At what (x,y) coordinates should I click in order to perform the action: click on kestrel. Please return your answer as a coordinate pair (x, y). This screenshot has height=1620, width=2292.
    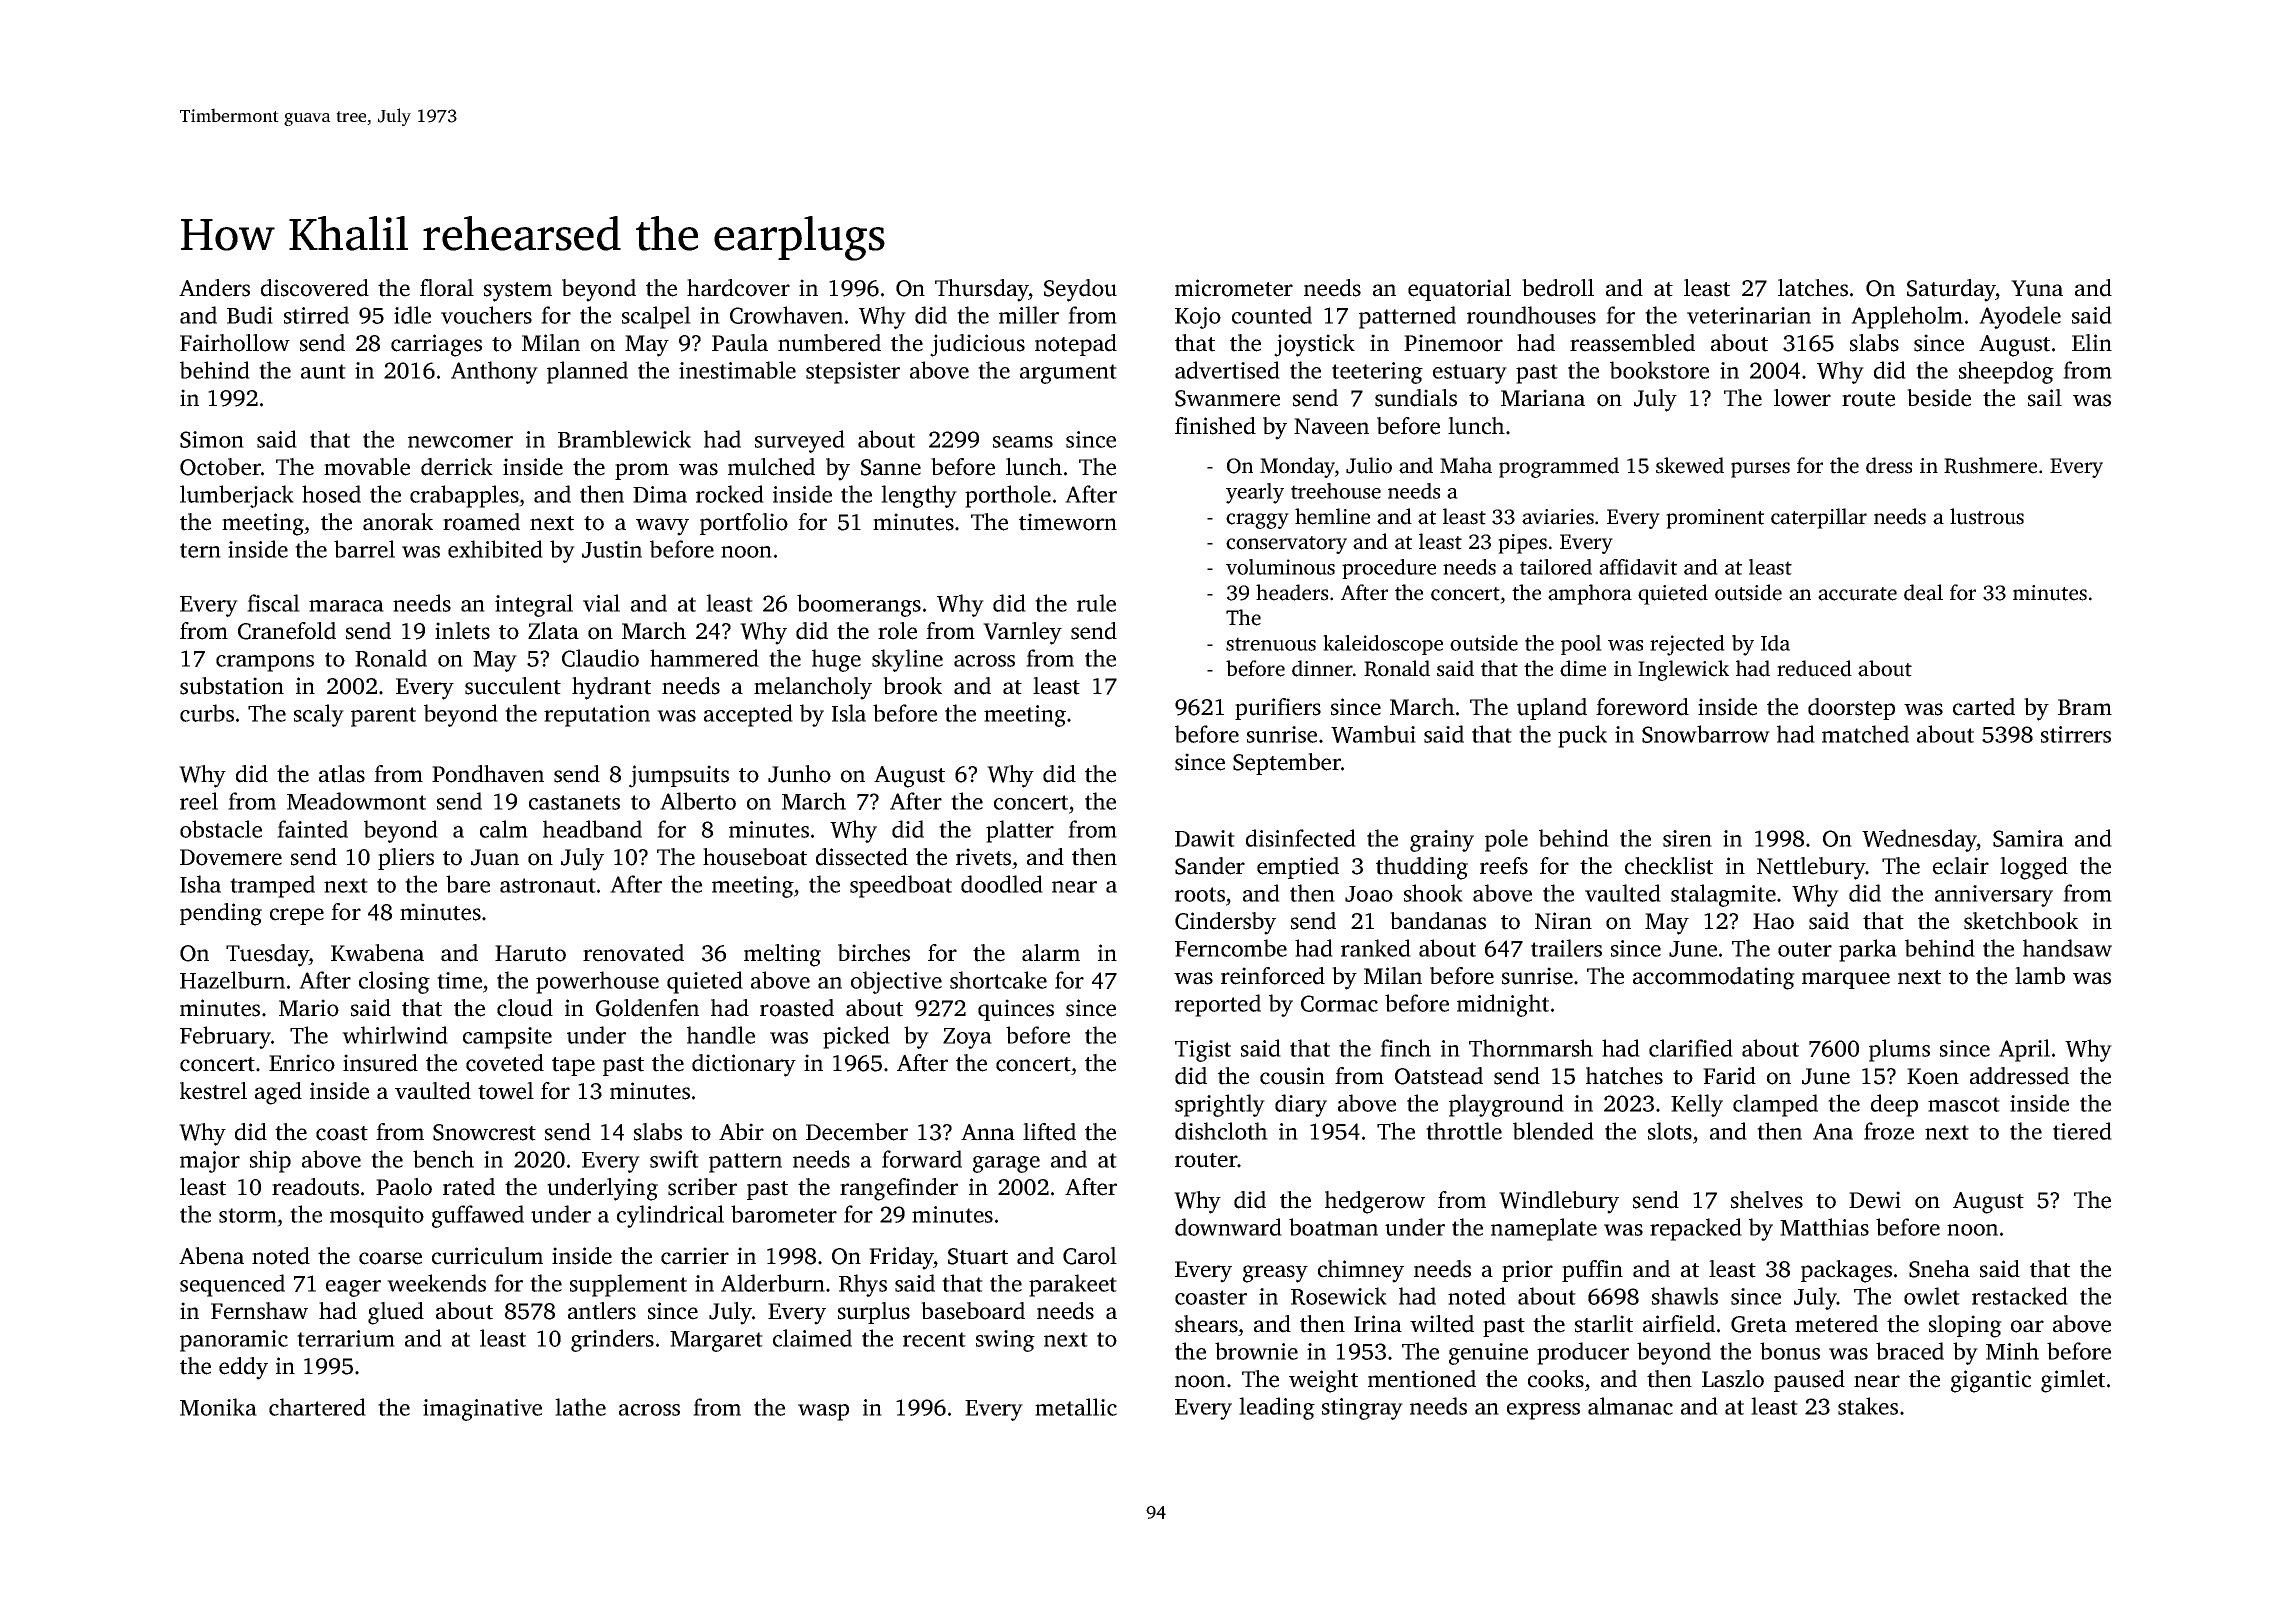
    Looking at the image, I should click on (213, 1091).
